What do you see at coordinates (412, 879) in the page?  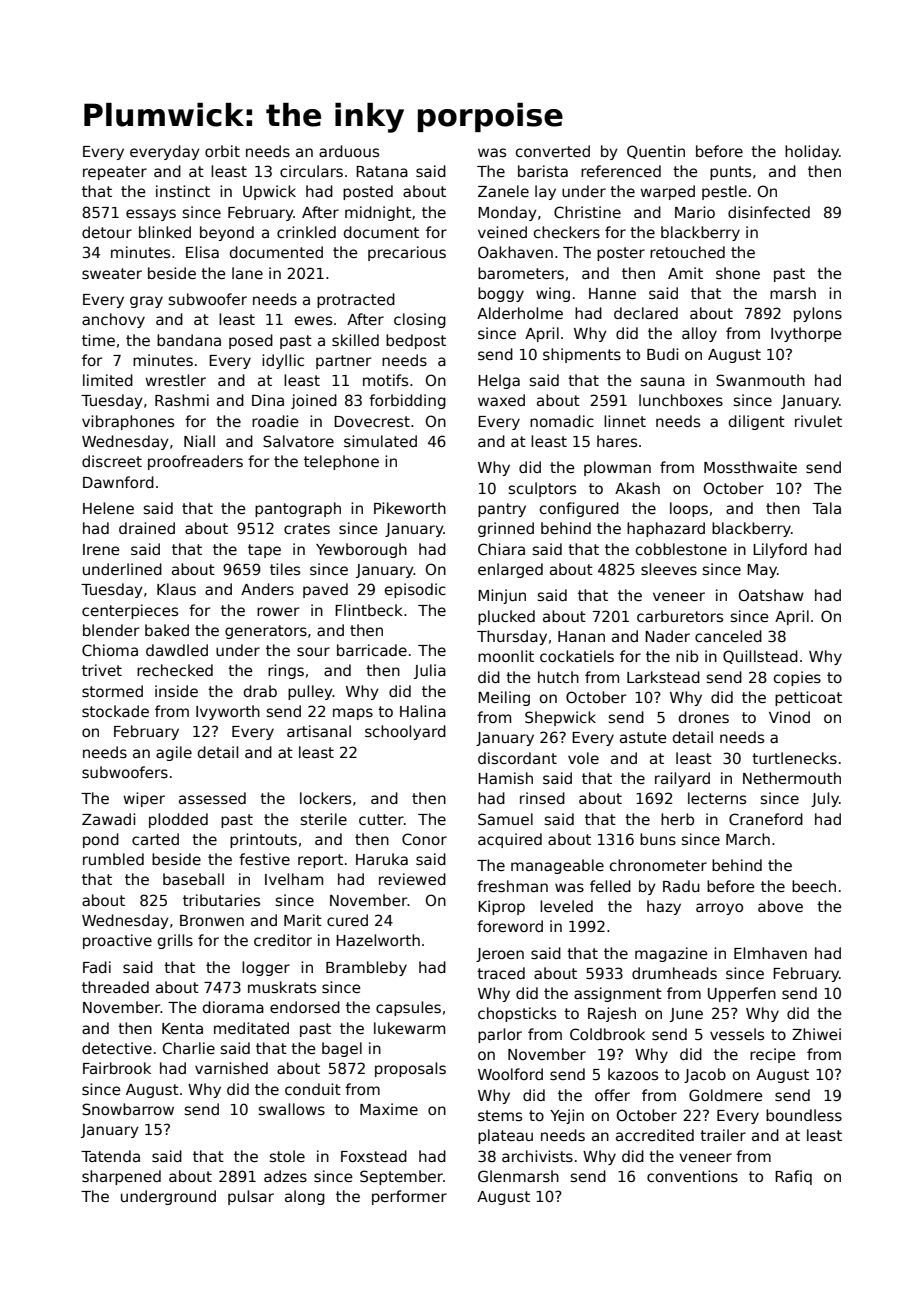 I see `reviewed` at bounding box center [412, 879].
